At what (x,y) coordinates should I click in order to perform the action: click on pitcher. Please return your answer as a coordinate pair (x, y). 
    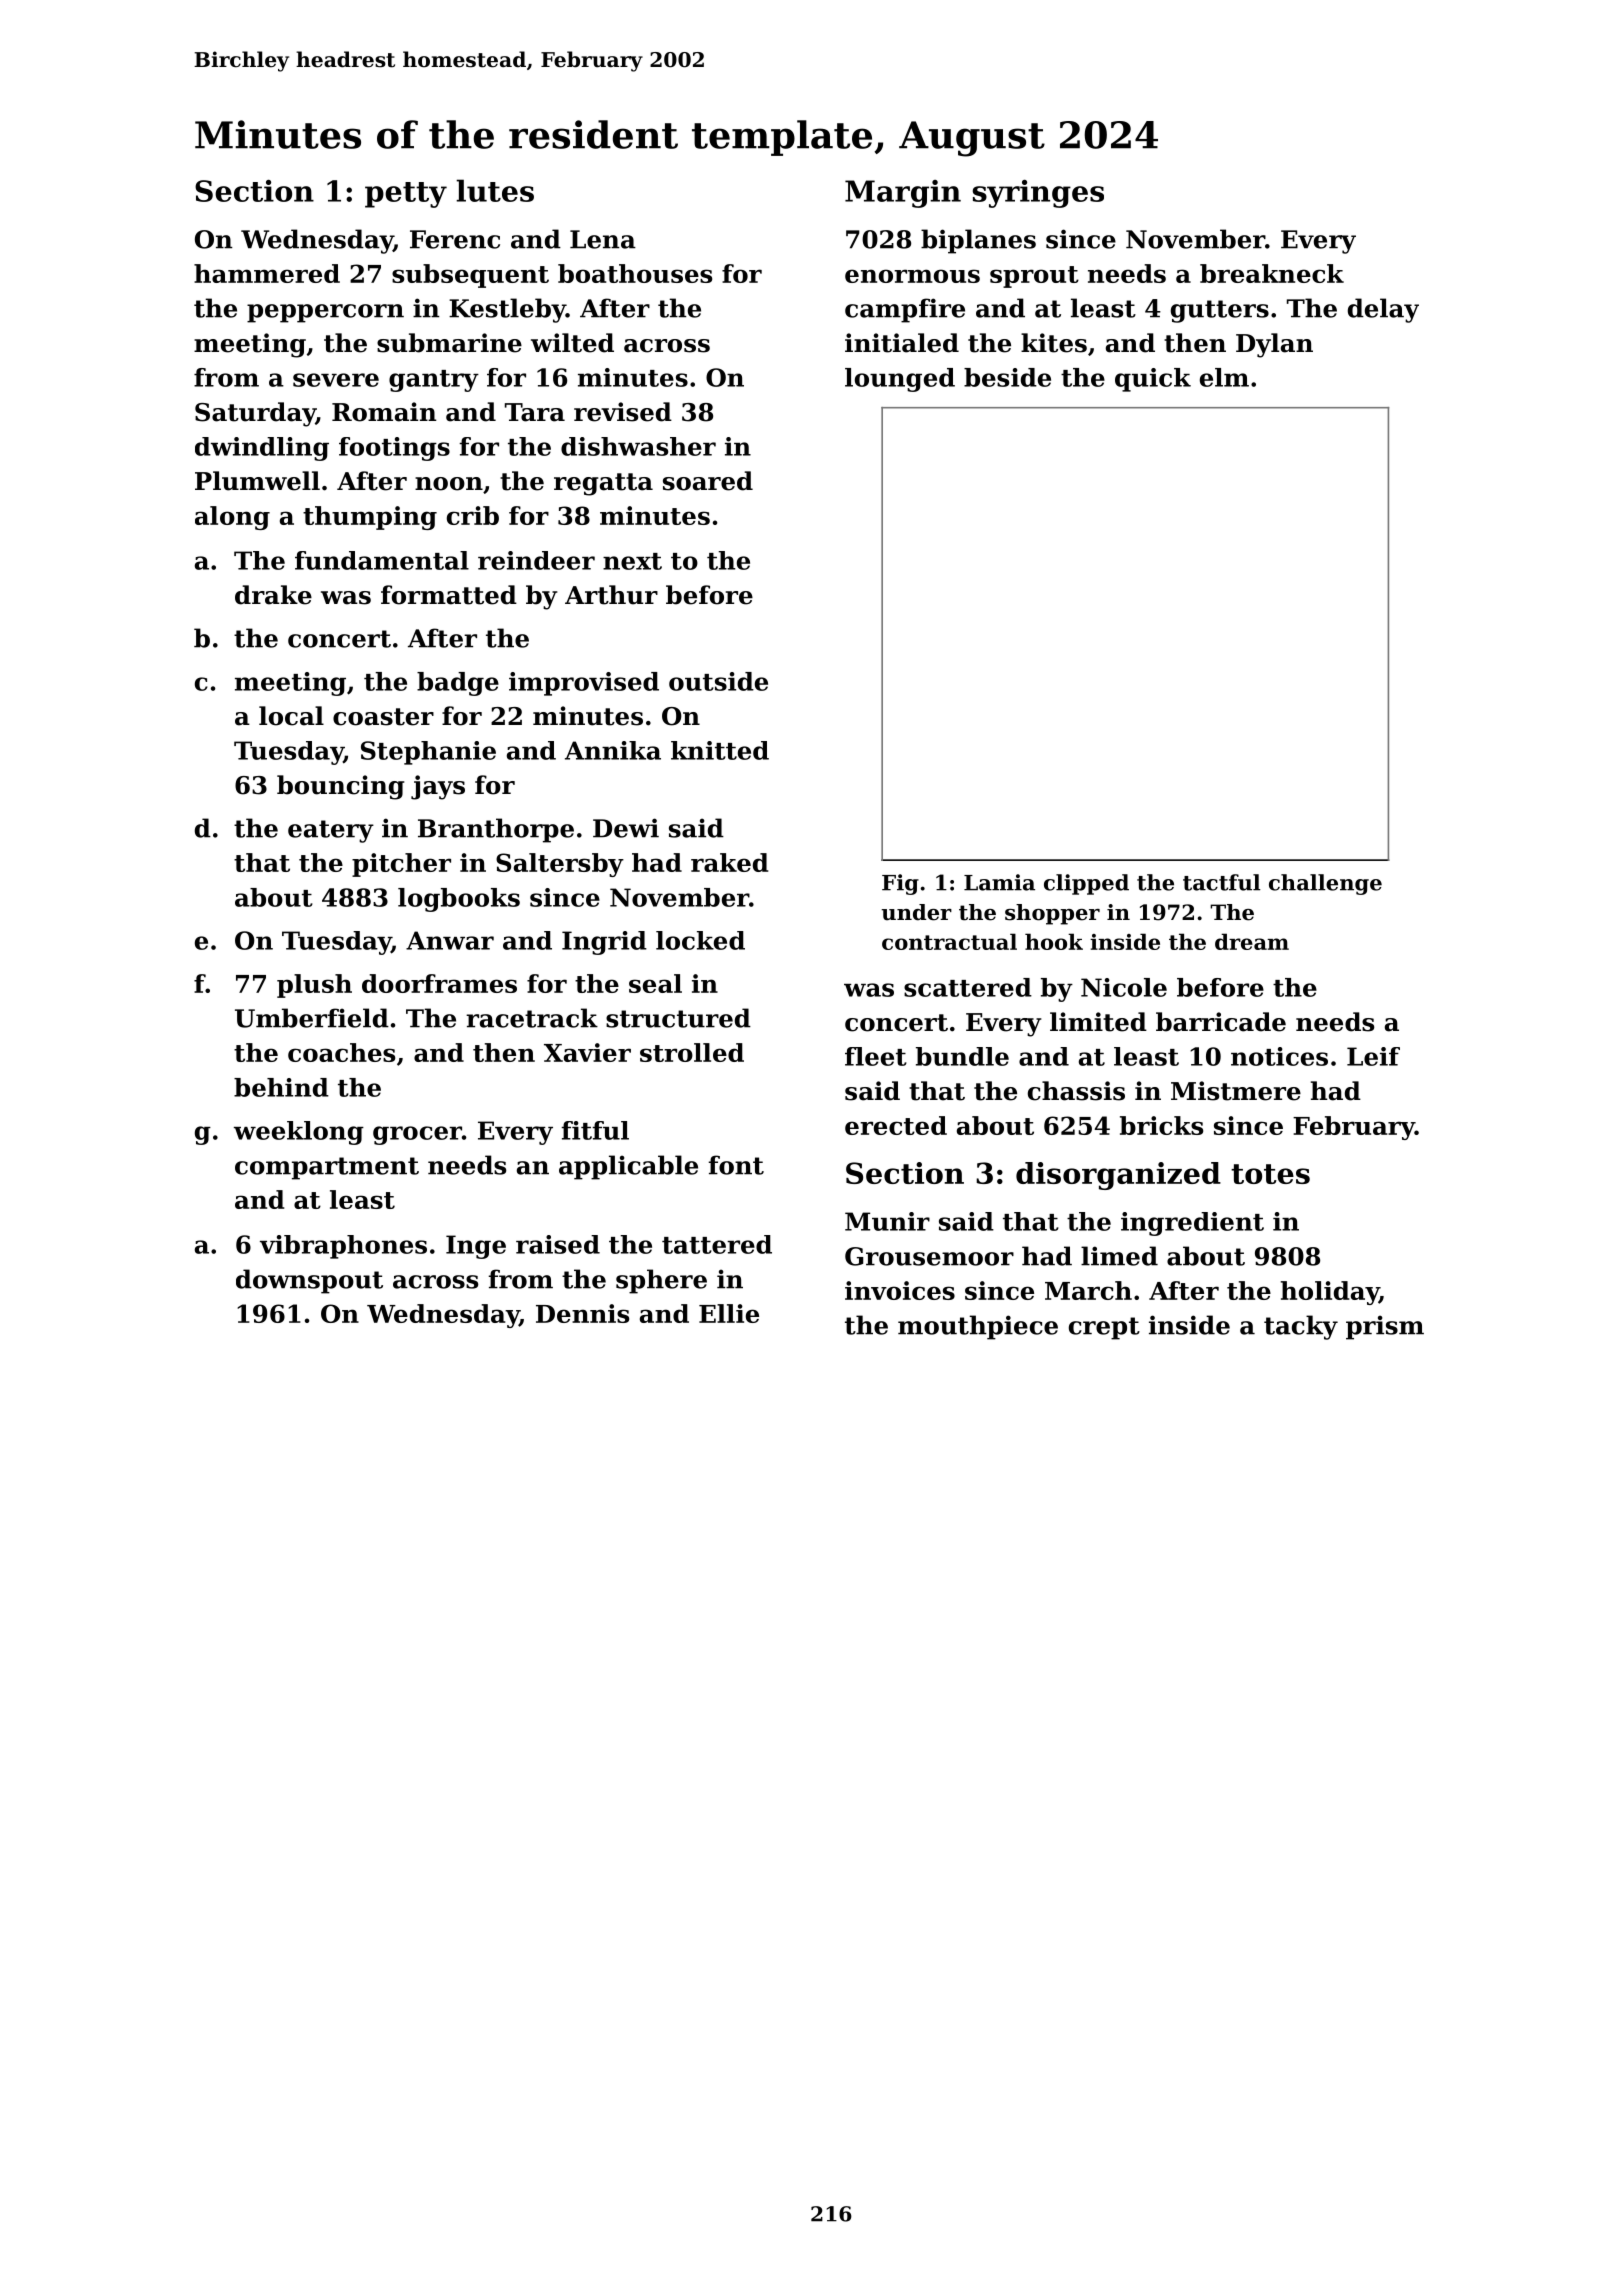
    Looking at the image, I should click on (401, 865).
